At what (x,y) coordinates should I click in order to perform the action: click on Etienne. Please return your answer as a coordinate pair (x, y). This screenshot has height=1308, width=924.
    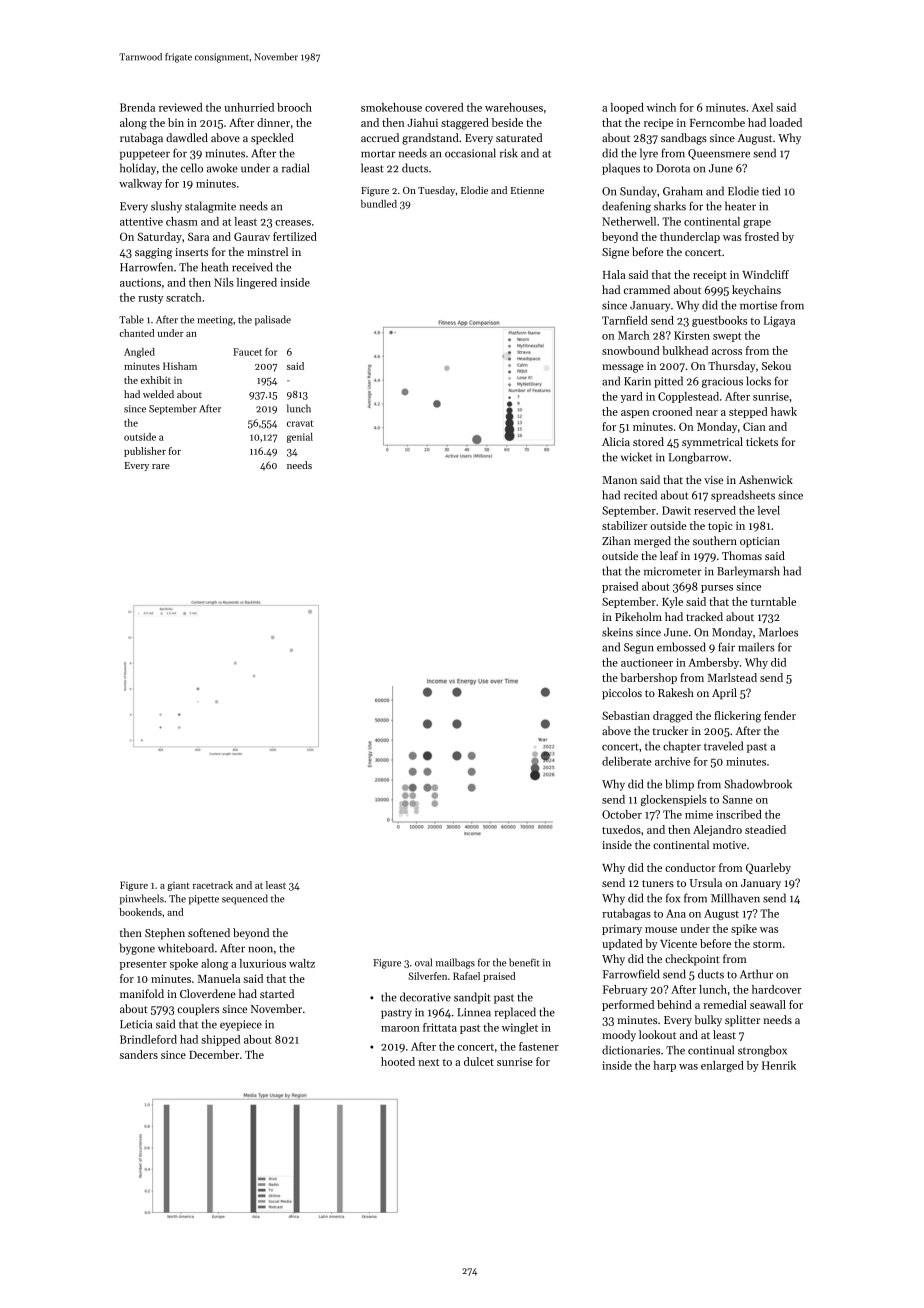
    Looking at the image, I should click on (527, 190).
